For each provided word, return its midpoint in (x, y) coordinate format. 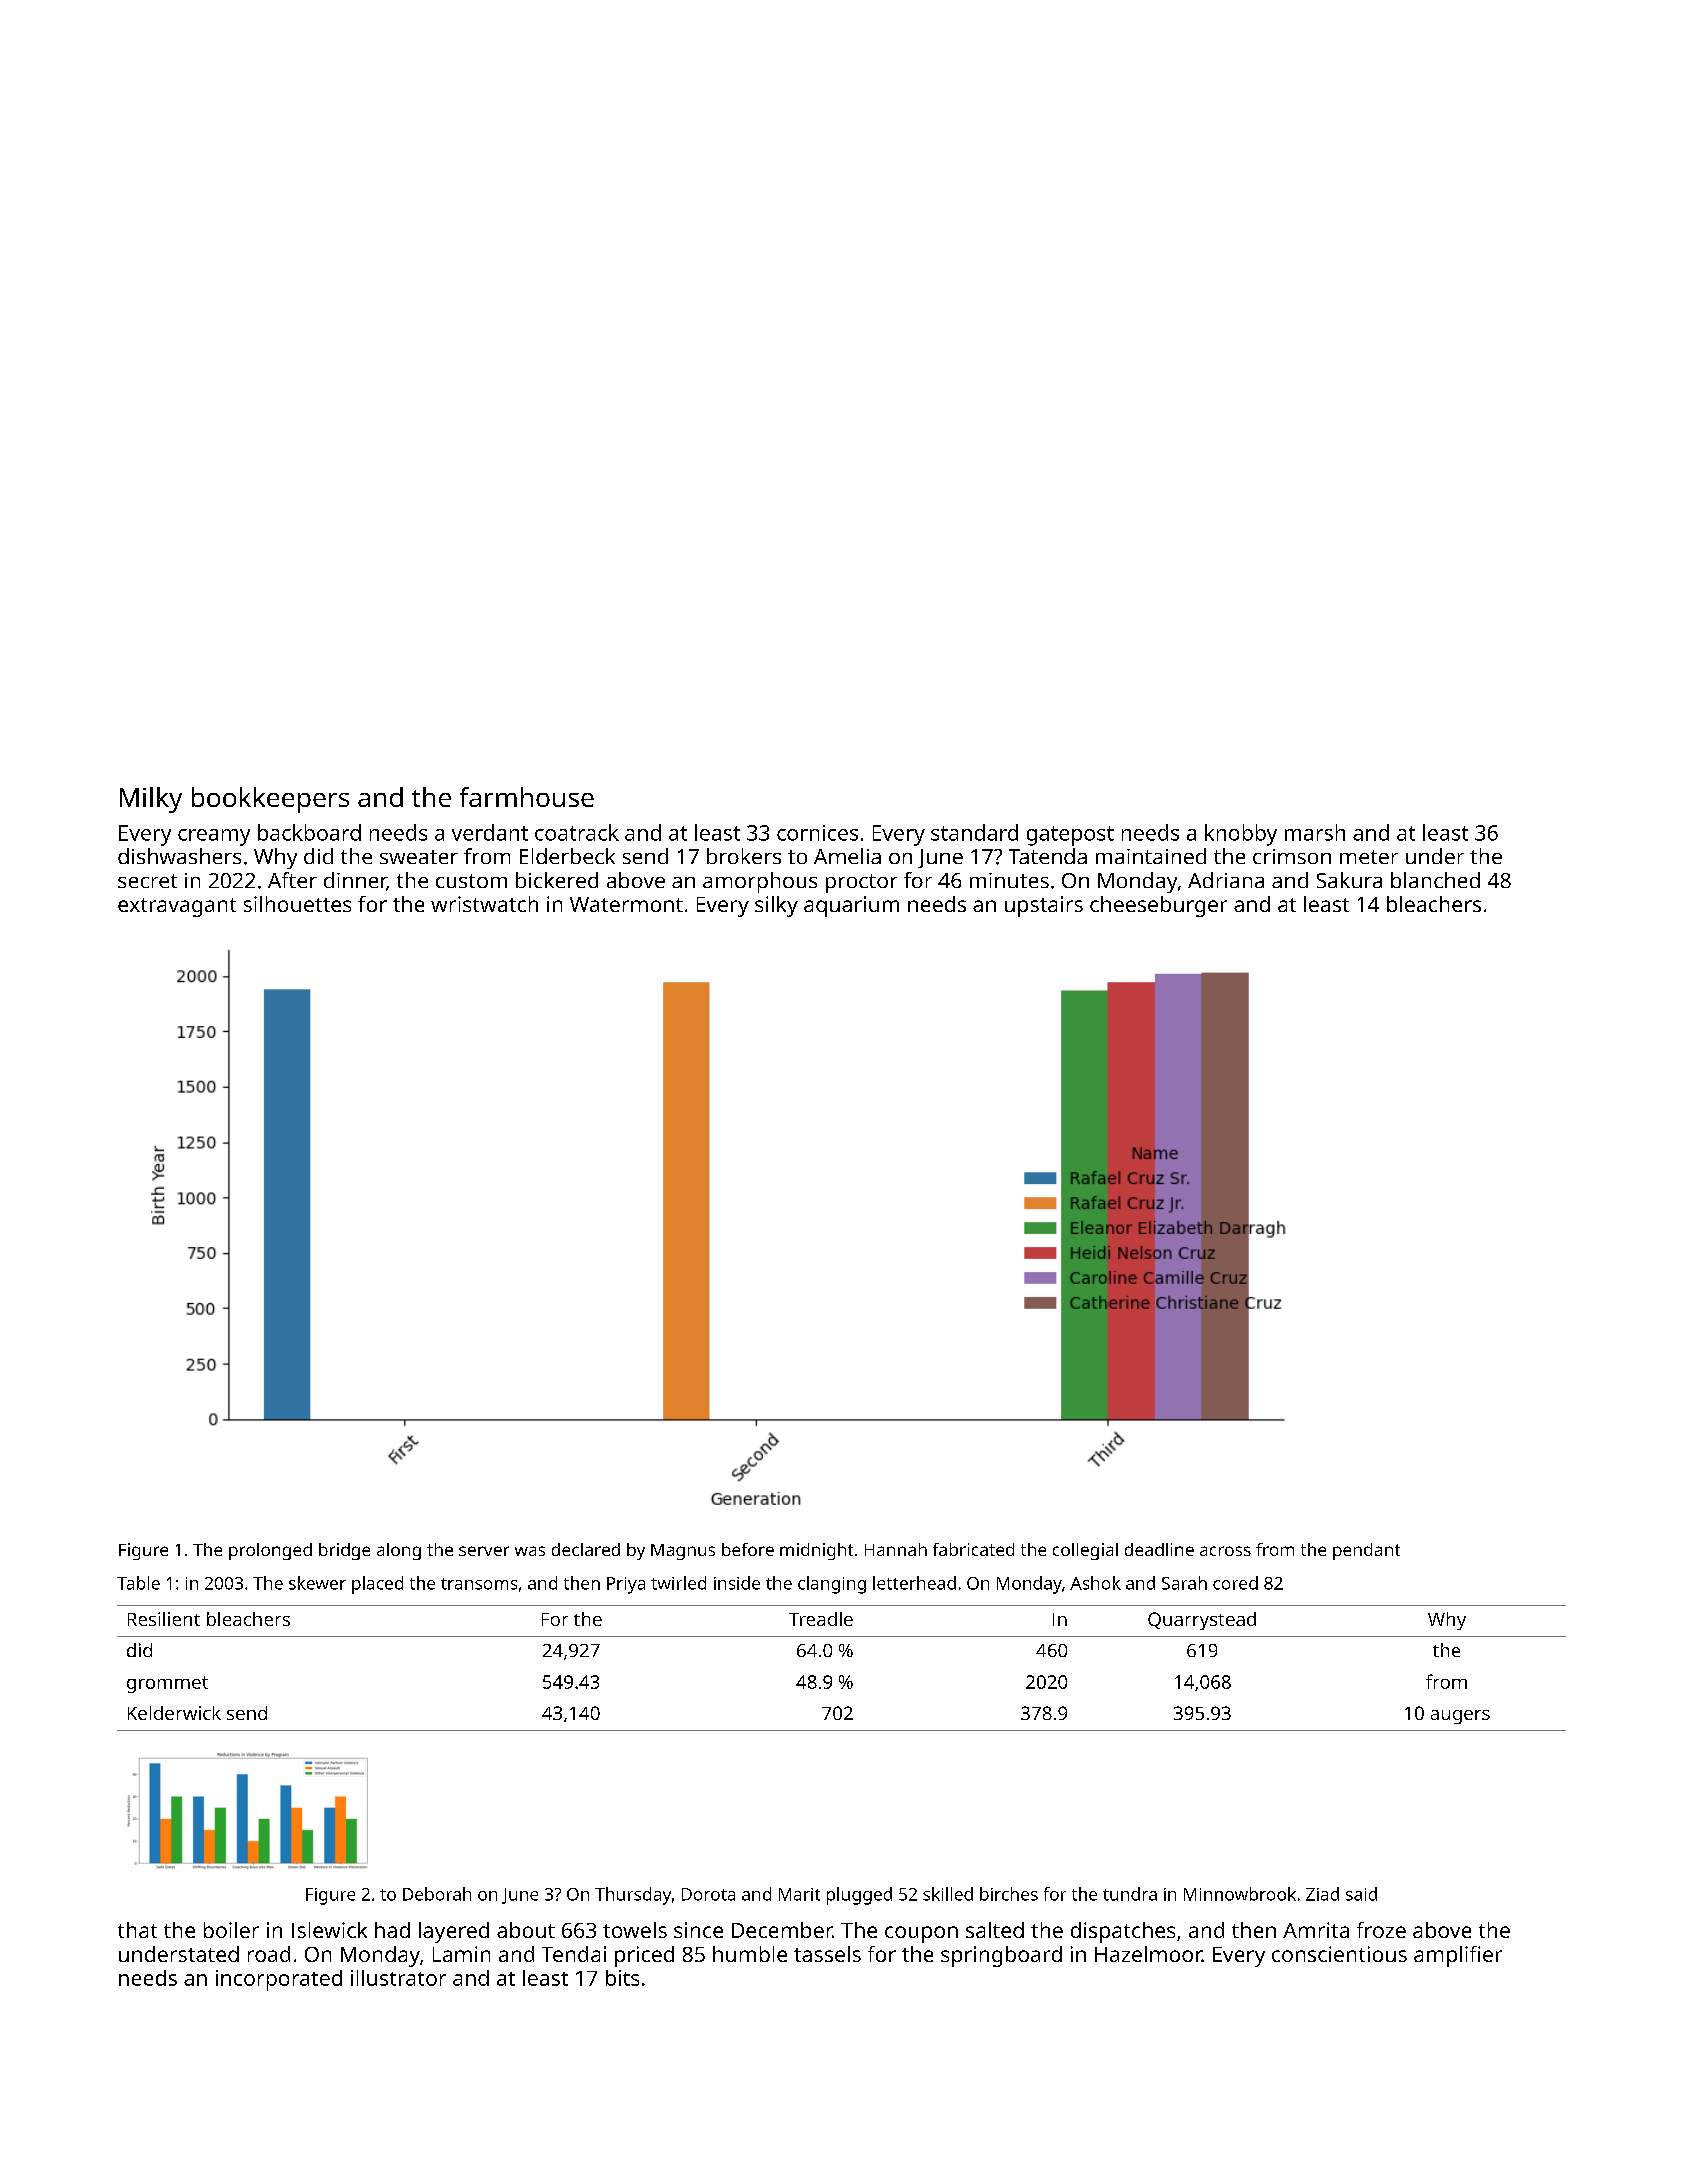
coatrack (577, 832)
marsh (1315, 832)
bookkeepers (270, 800)
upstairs (1044, 906)
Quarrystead (1202, 1621)
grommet (167, 1684)
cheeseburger (1158, 906)
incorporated (279, 1980)
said (1361, 1894)
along (399, 1551)
